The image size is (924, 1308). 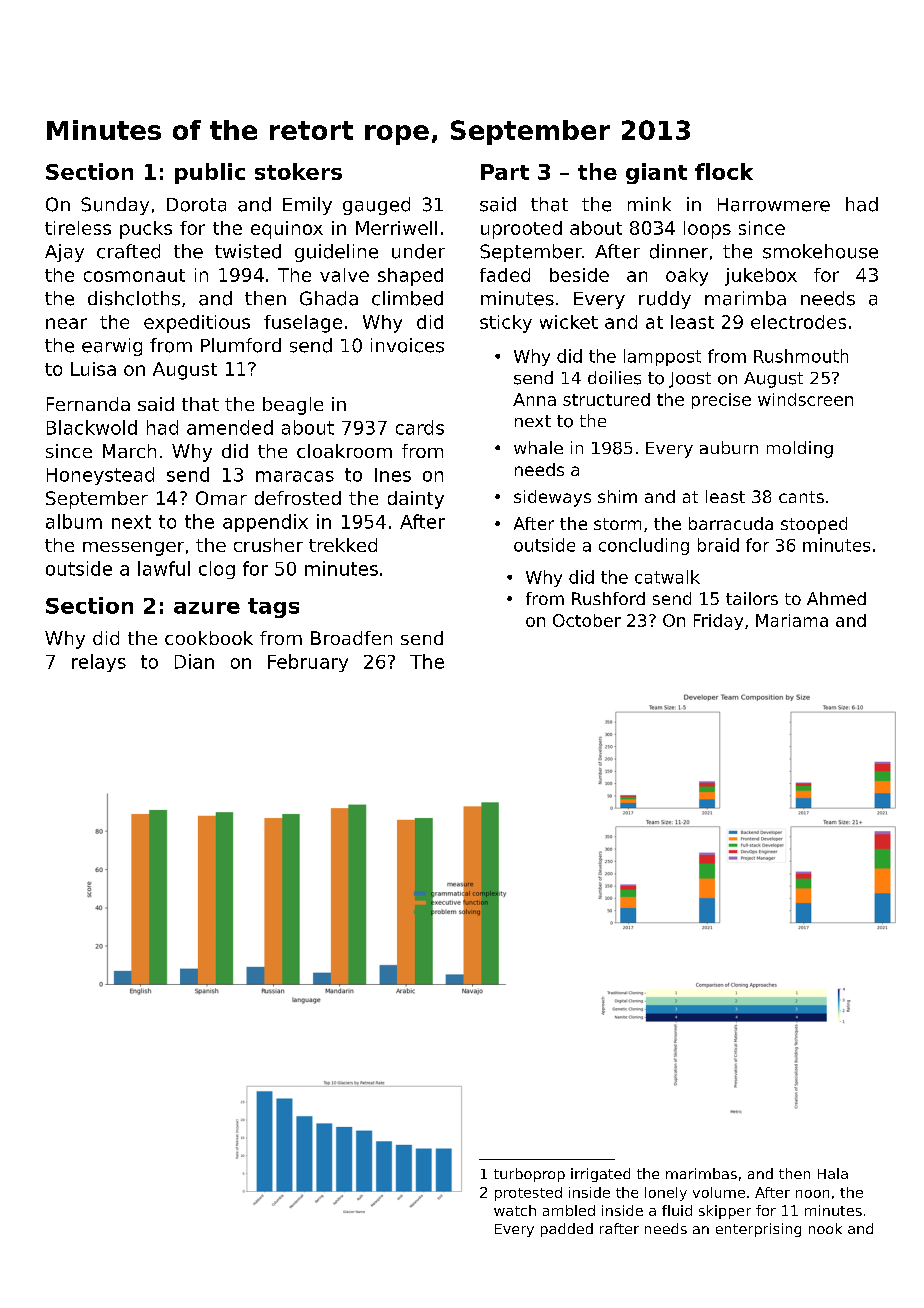 I want to click on tireless, so click(x=78, y=228).
